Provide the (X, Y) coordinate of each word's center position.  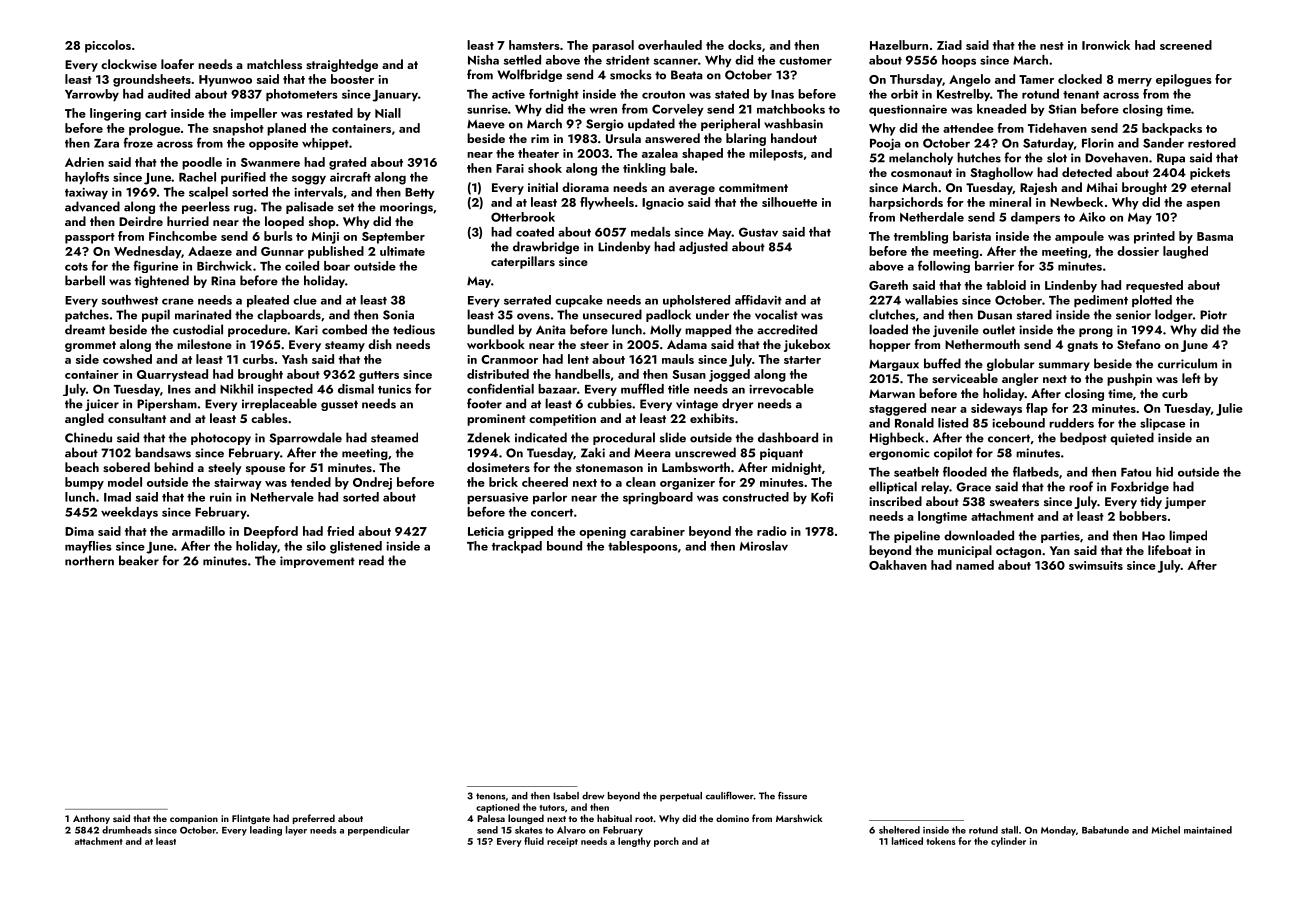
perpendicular (379, 831)
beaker (139, 560)
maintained (1208, 830)
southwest (129, 300)
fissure (792, 795)
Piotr (1213, 315)
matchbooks (791, 109)
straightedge (342, 65)
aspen (1203, 205)
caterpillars (523, 262)
